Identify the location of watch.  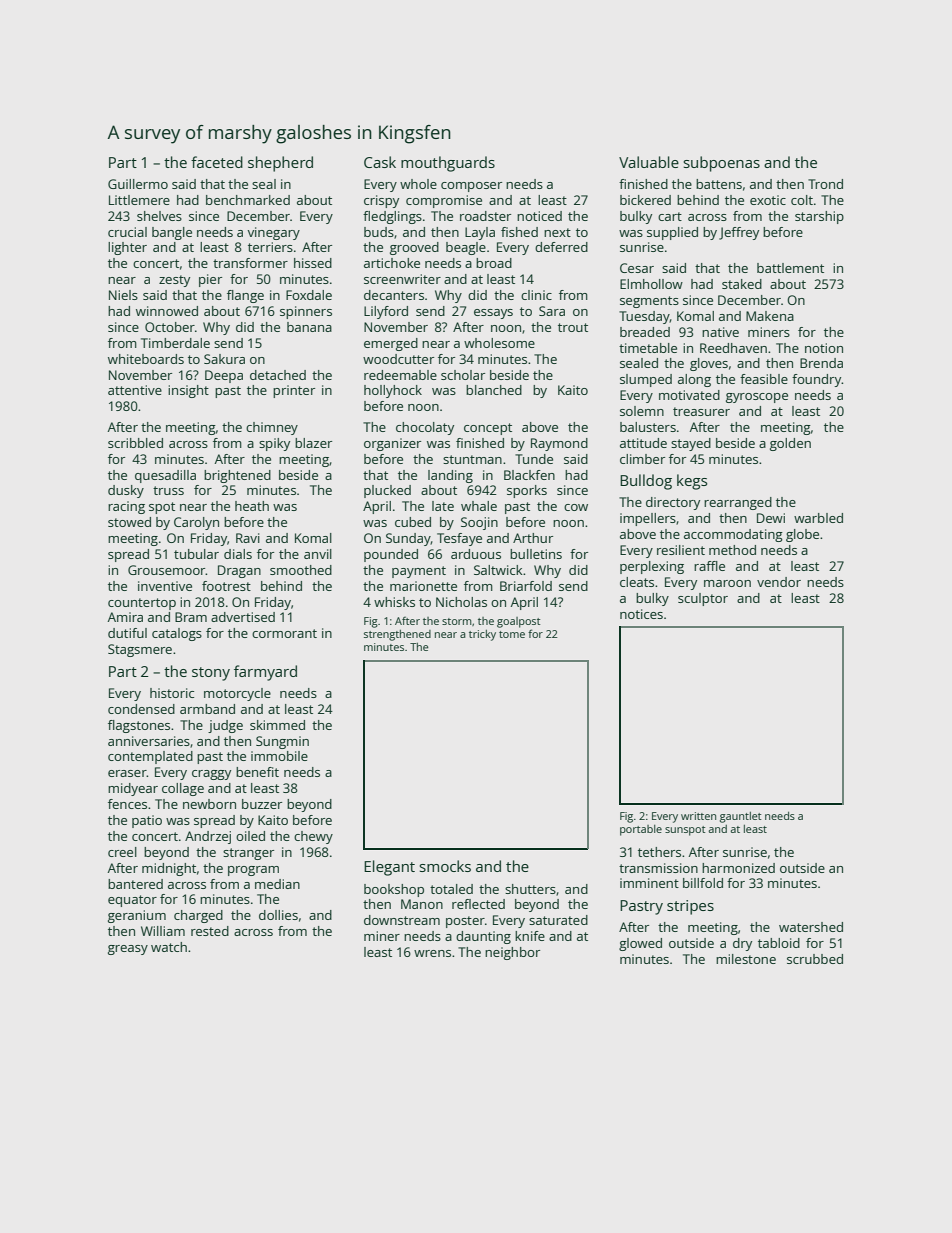
(169, 947).
